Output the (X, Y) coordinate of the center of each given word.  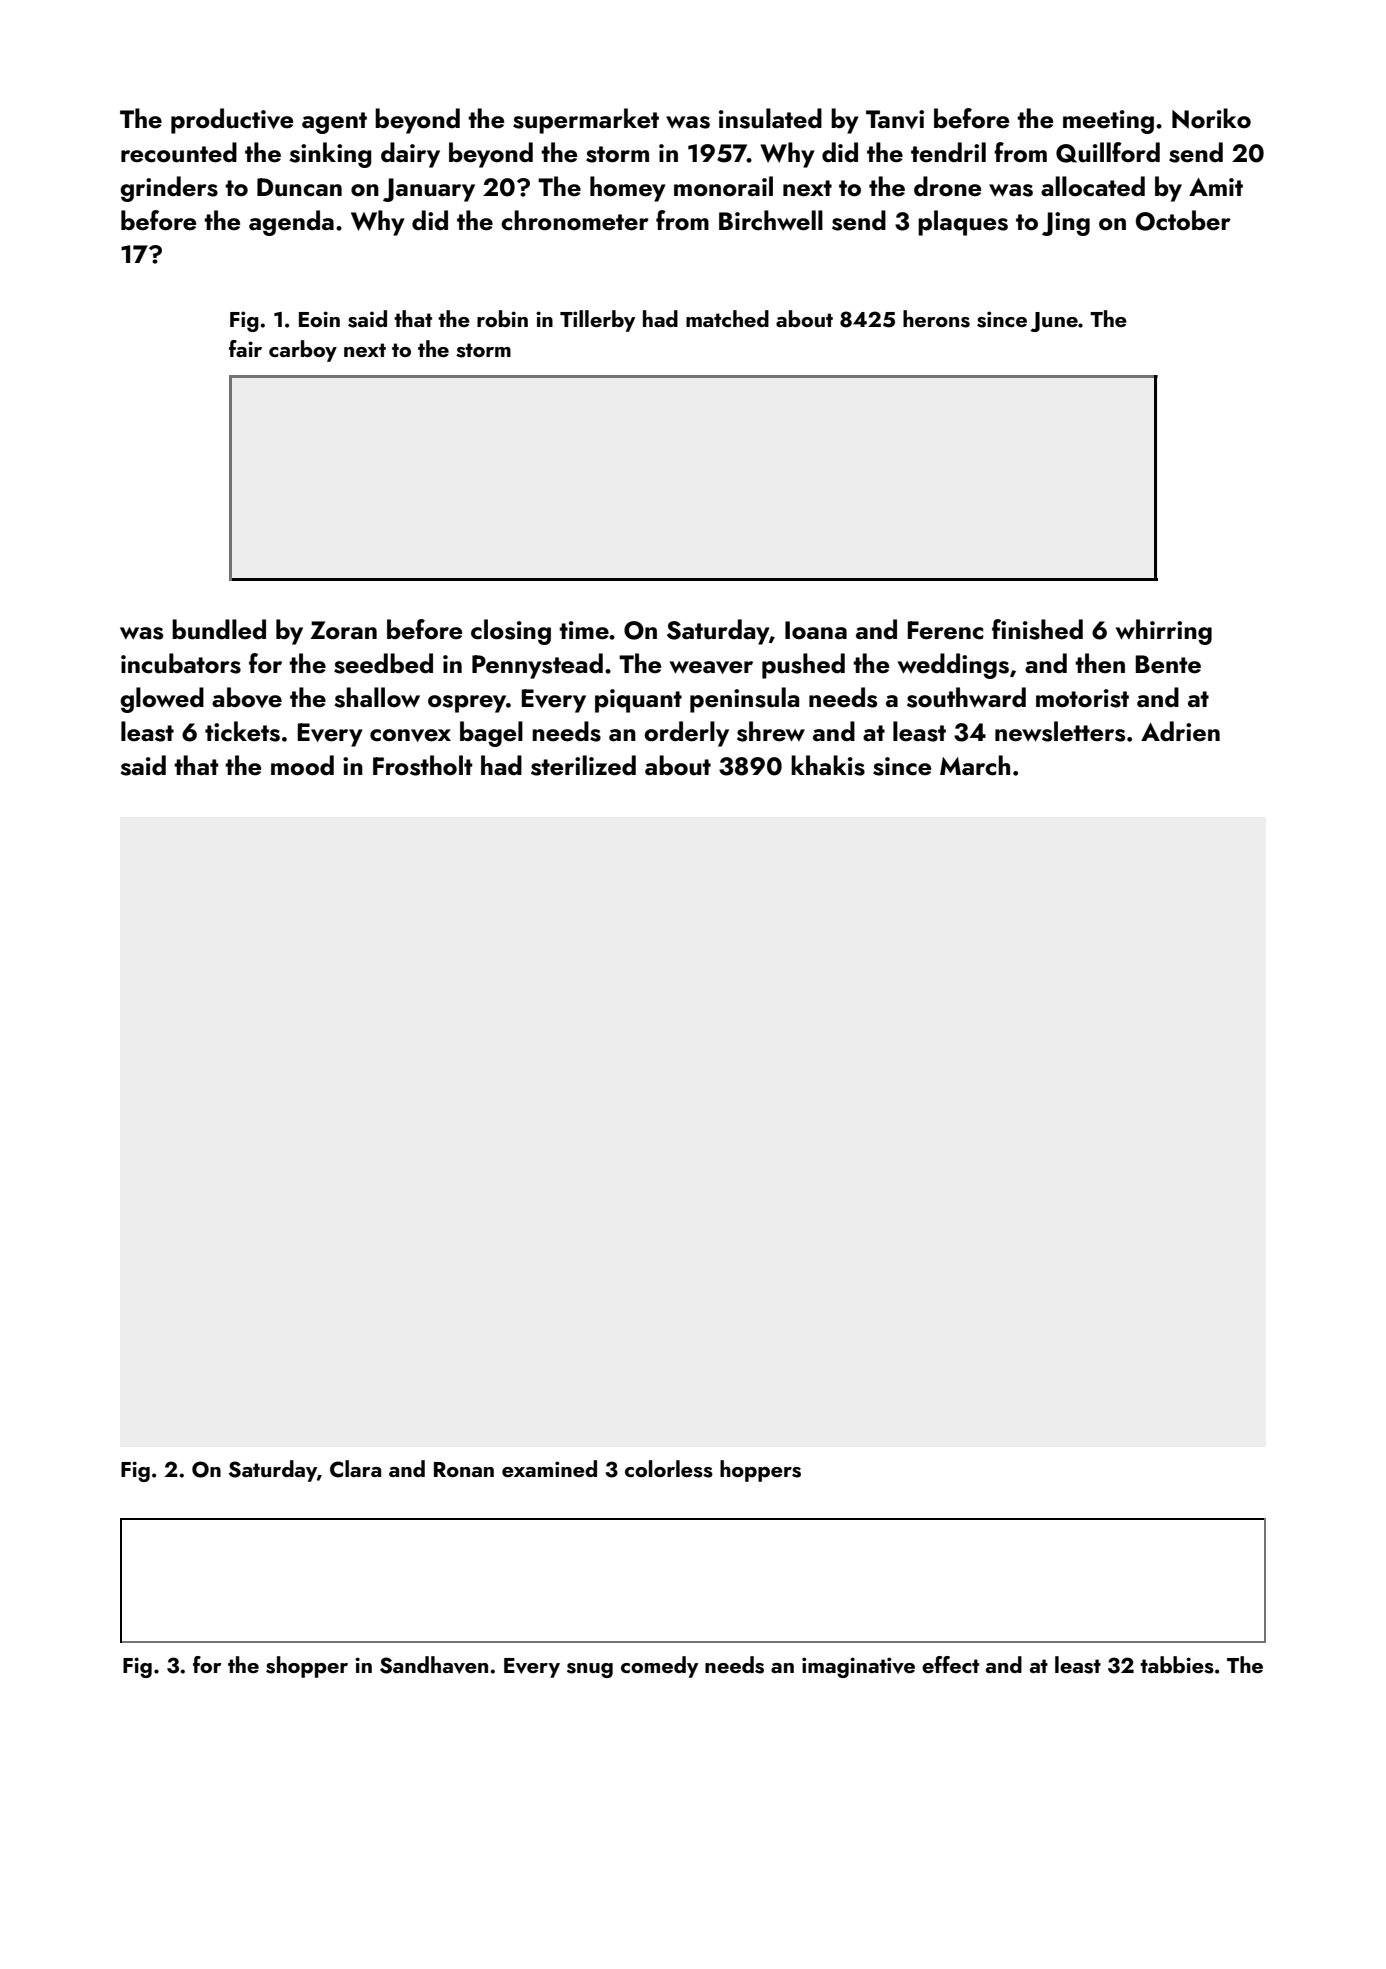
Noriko (1211, 118)
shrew (771, 731)
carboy (303, 351)
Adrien (1180, 731)
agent (334, 123)
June (1054, 322)
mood (302, 765)
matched (727, 318)
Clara (355, 1469)
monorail (723, 186)
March (975, 765)
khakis (828, 765)
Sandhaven (434, 1665)
